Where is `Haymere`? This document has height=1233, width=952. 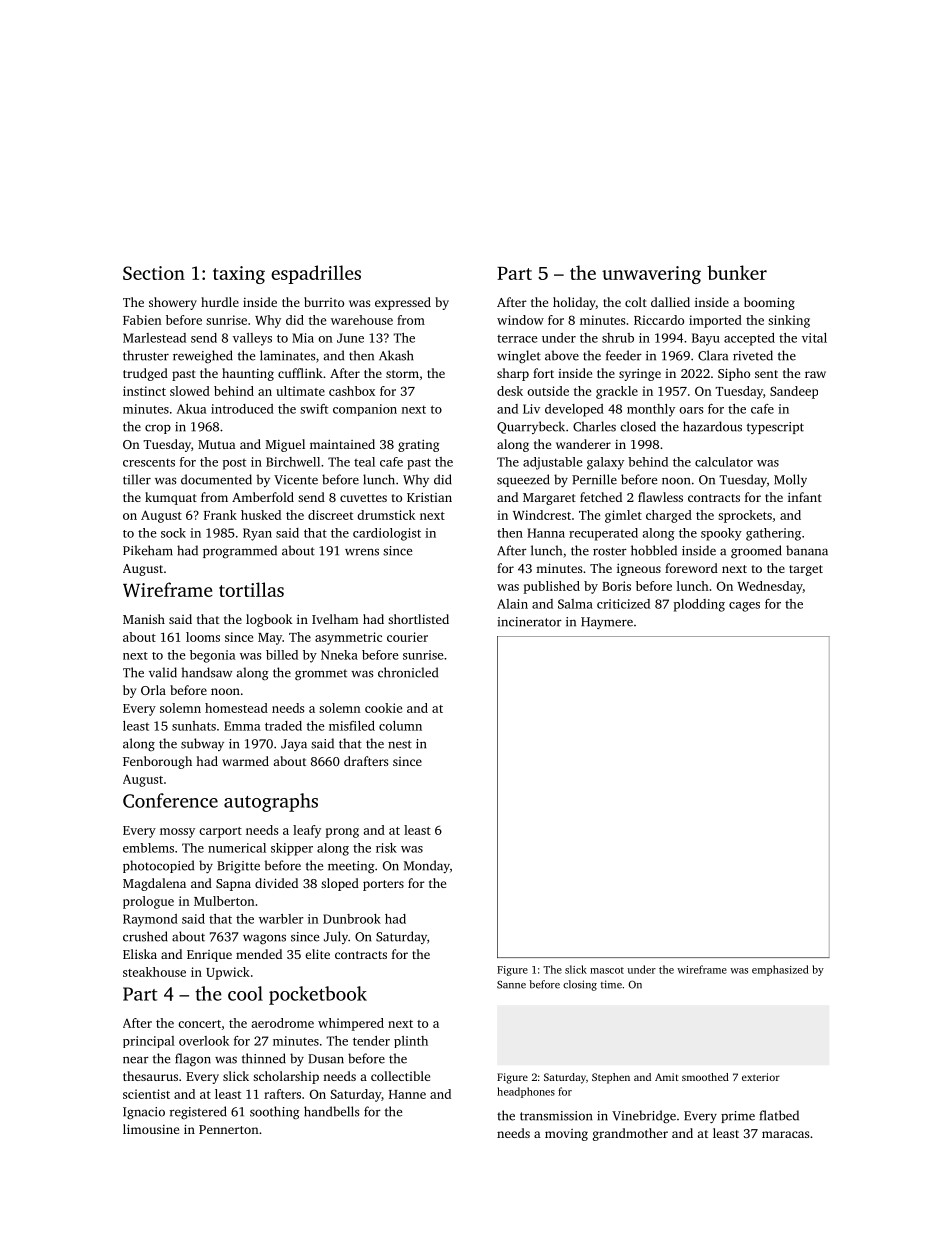 Haymere is located at coordinates (607, 623).
